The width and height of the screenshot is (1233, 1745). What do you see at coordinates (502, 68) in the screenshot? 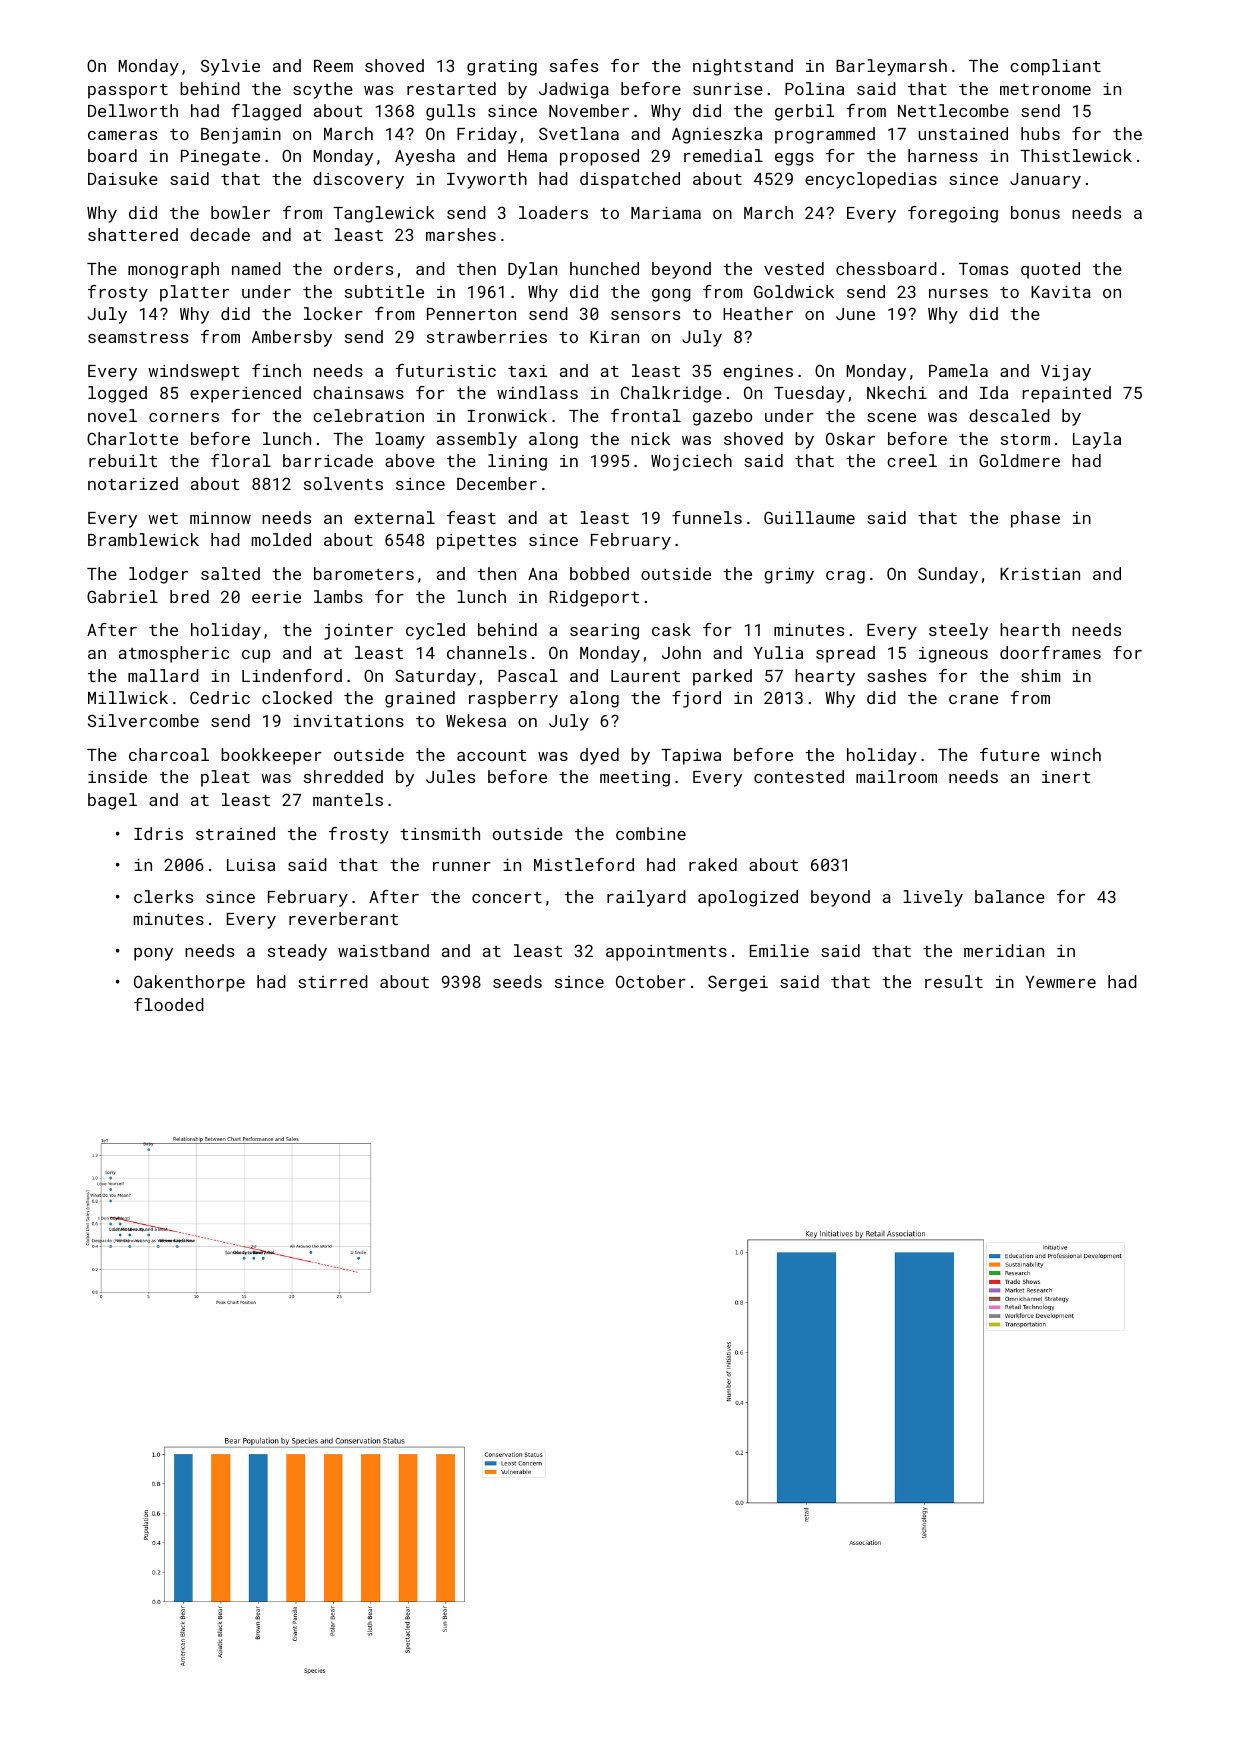
I see `grating` at bounding box center [502, 68].
